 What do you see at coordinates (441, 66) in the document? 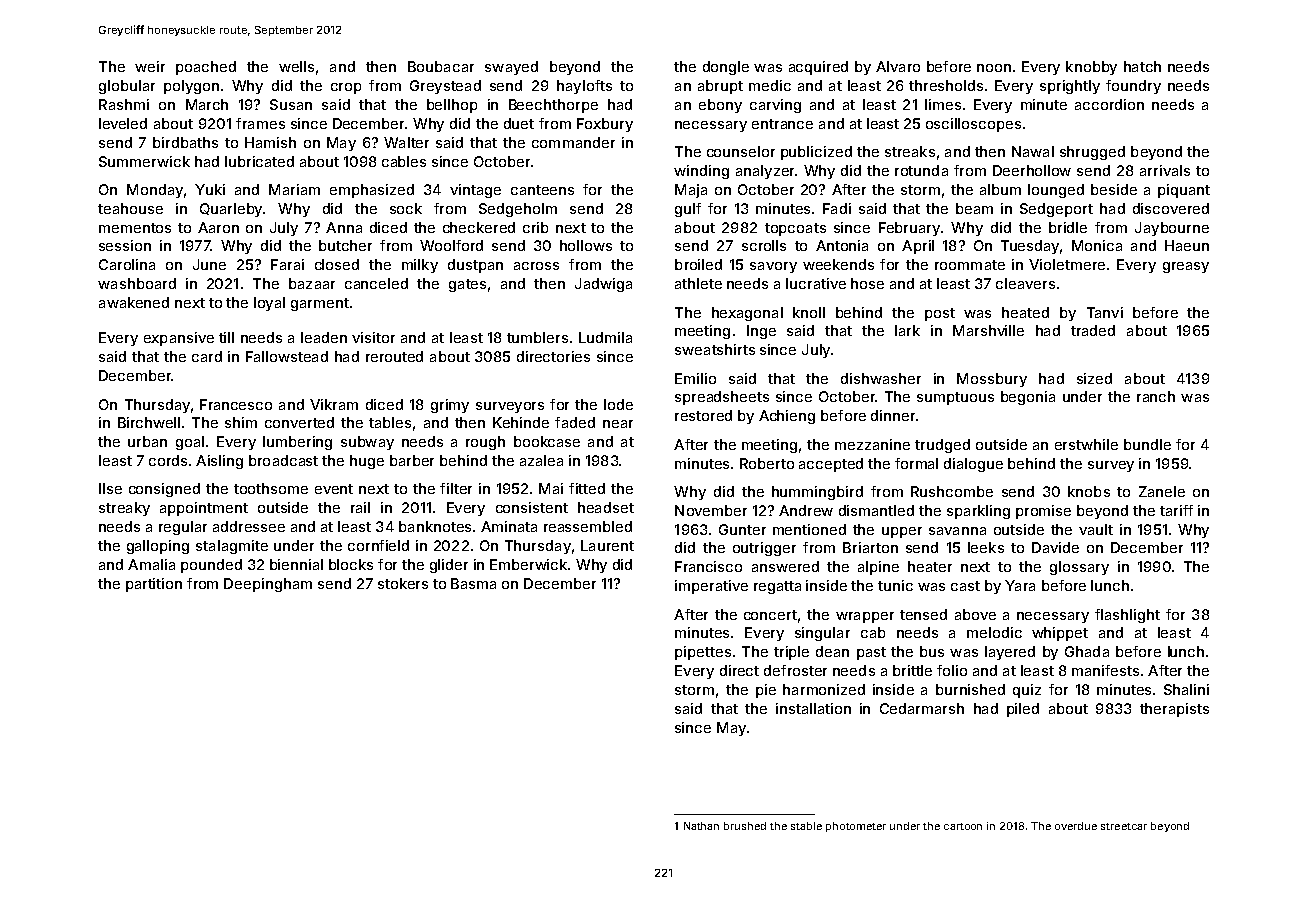
I see `Boubacar` at bounding box center [441, 66].
